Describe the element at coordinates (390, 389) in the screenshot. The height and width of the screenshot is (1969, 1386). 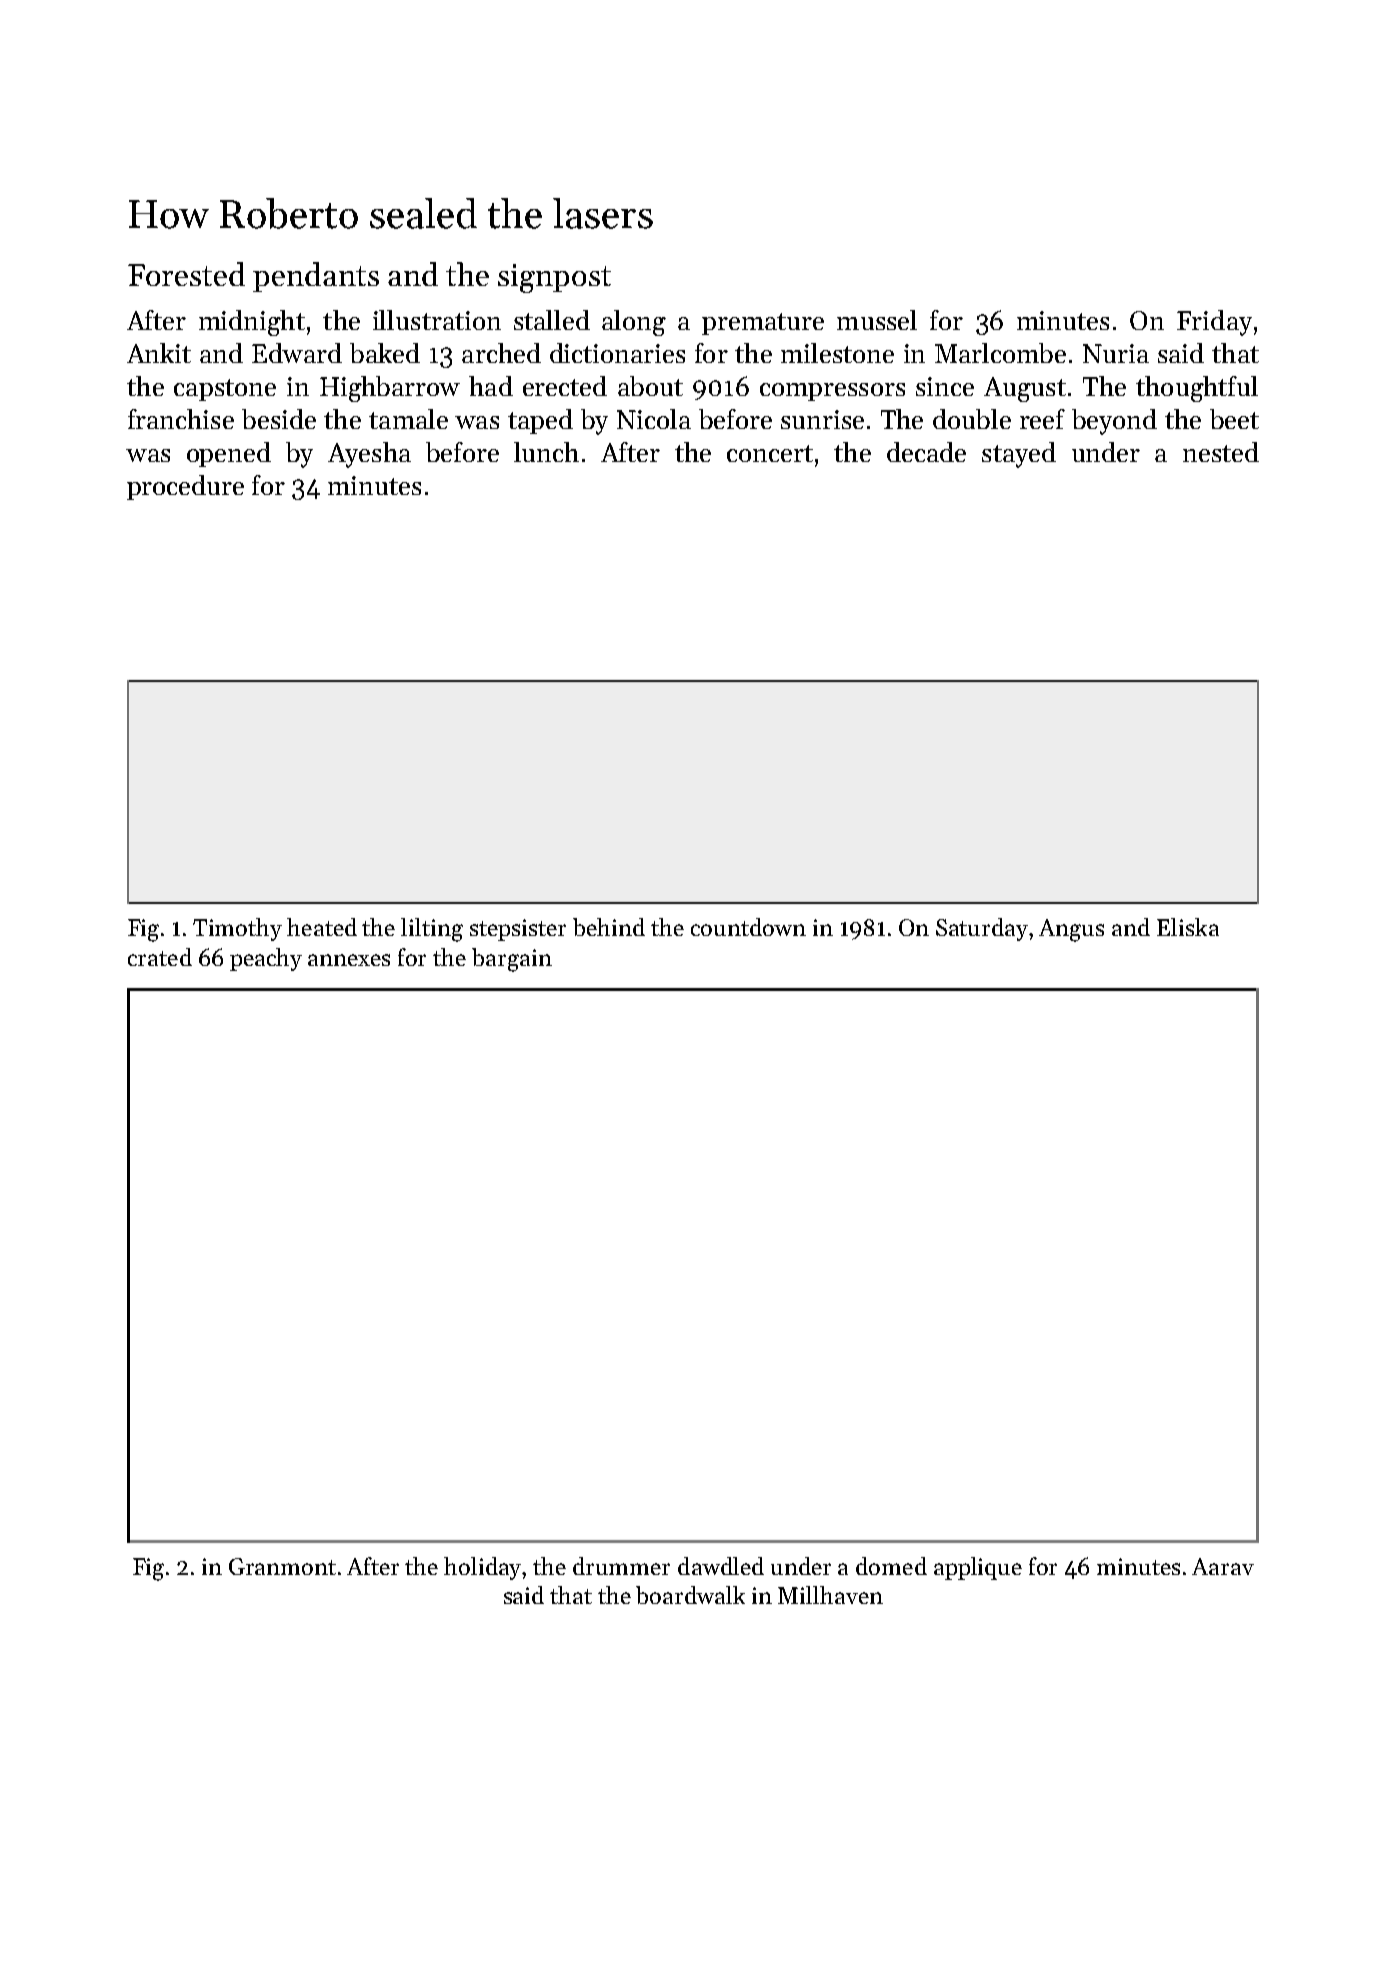
I see `Highbarrow` at that location.
